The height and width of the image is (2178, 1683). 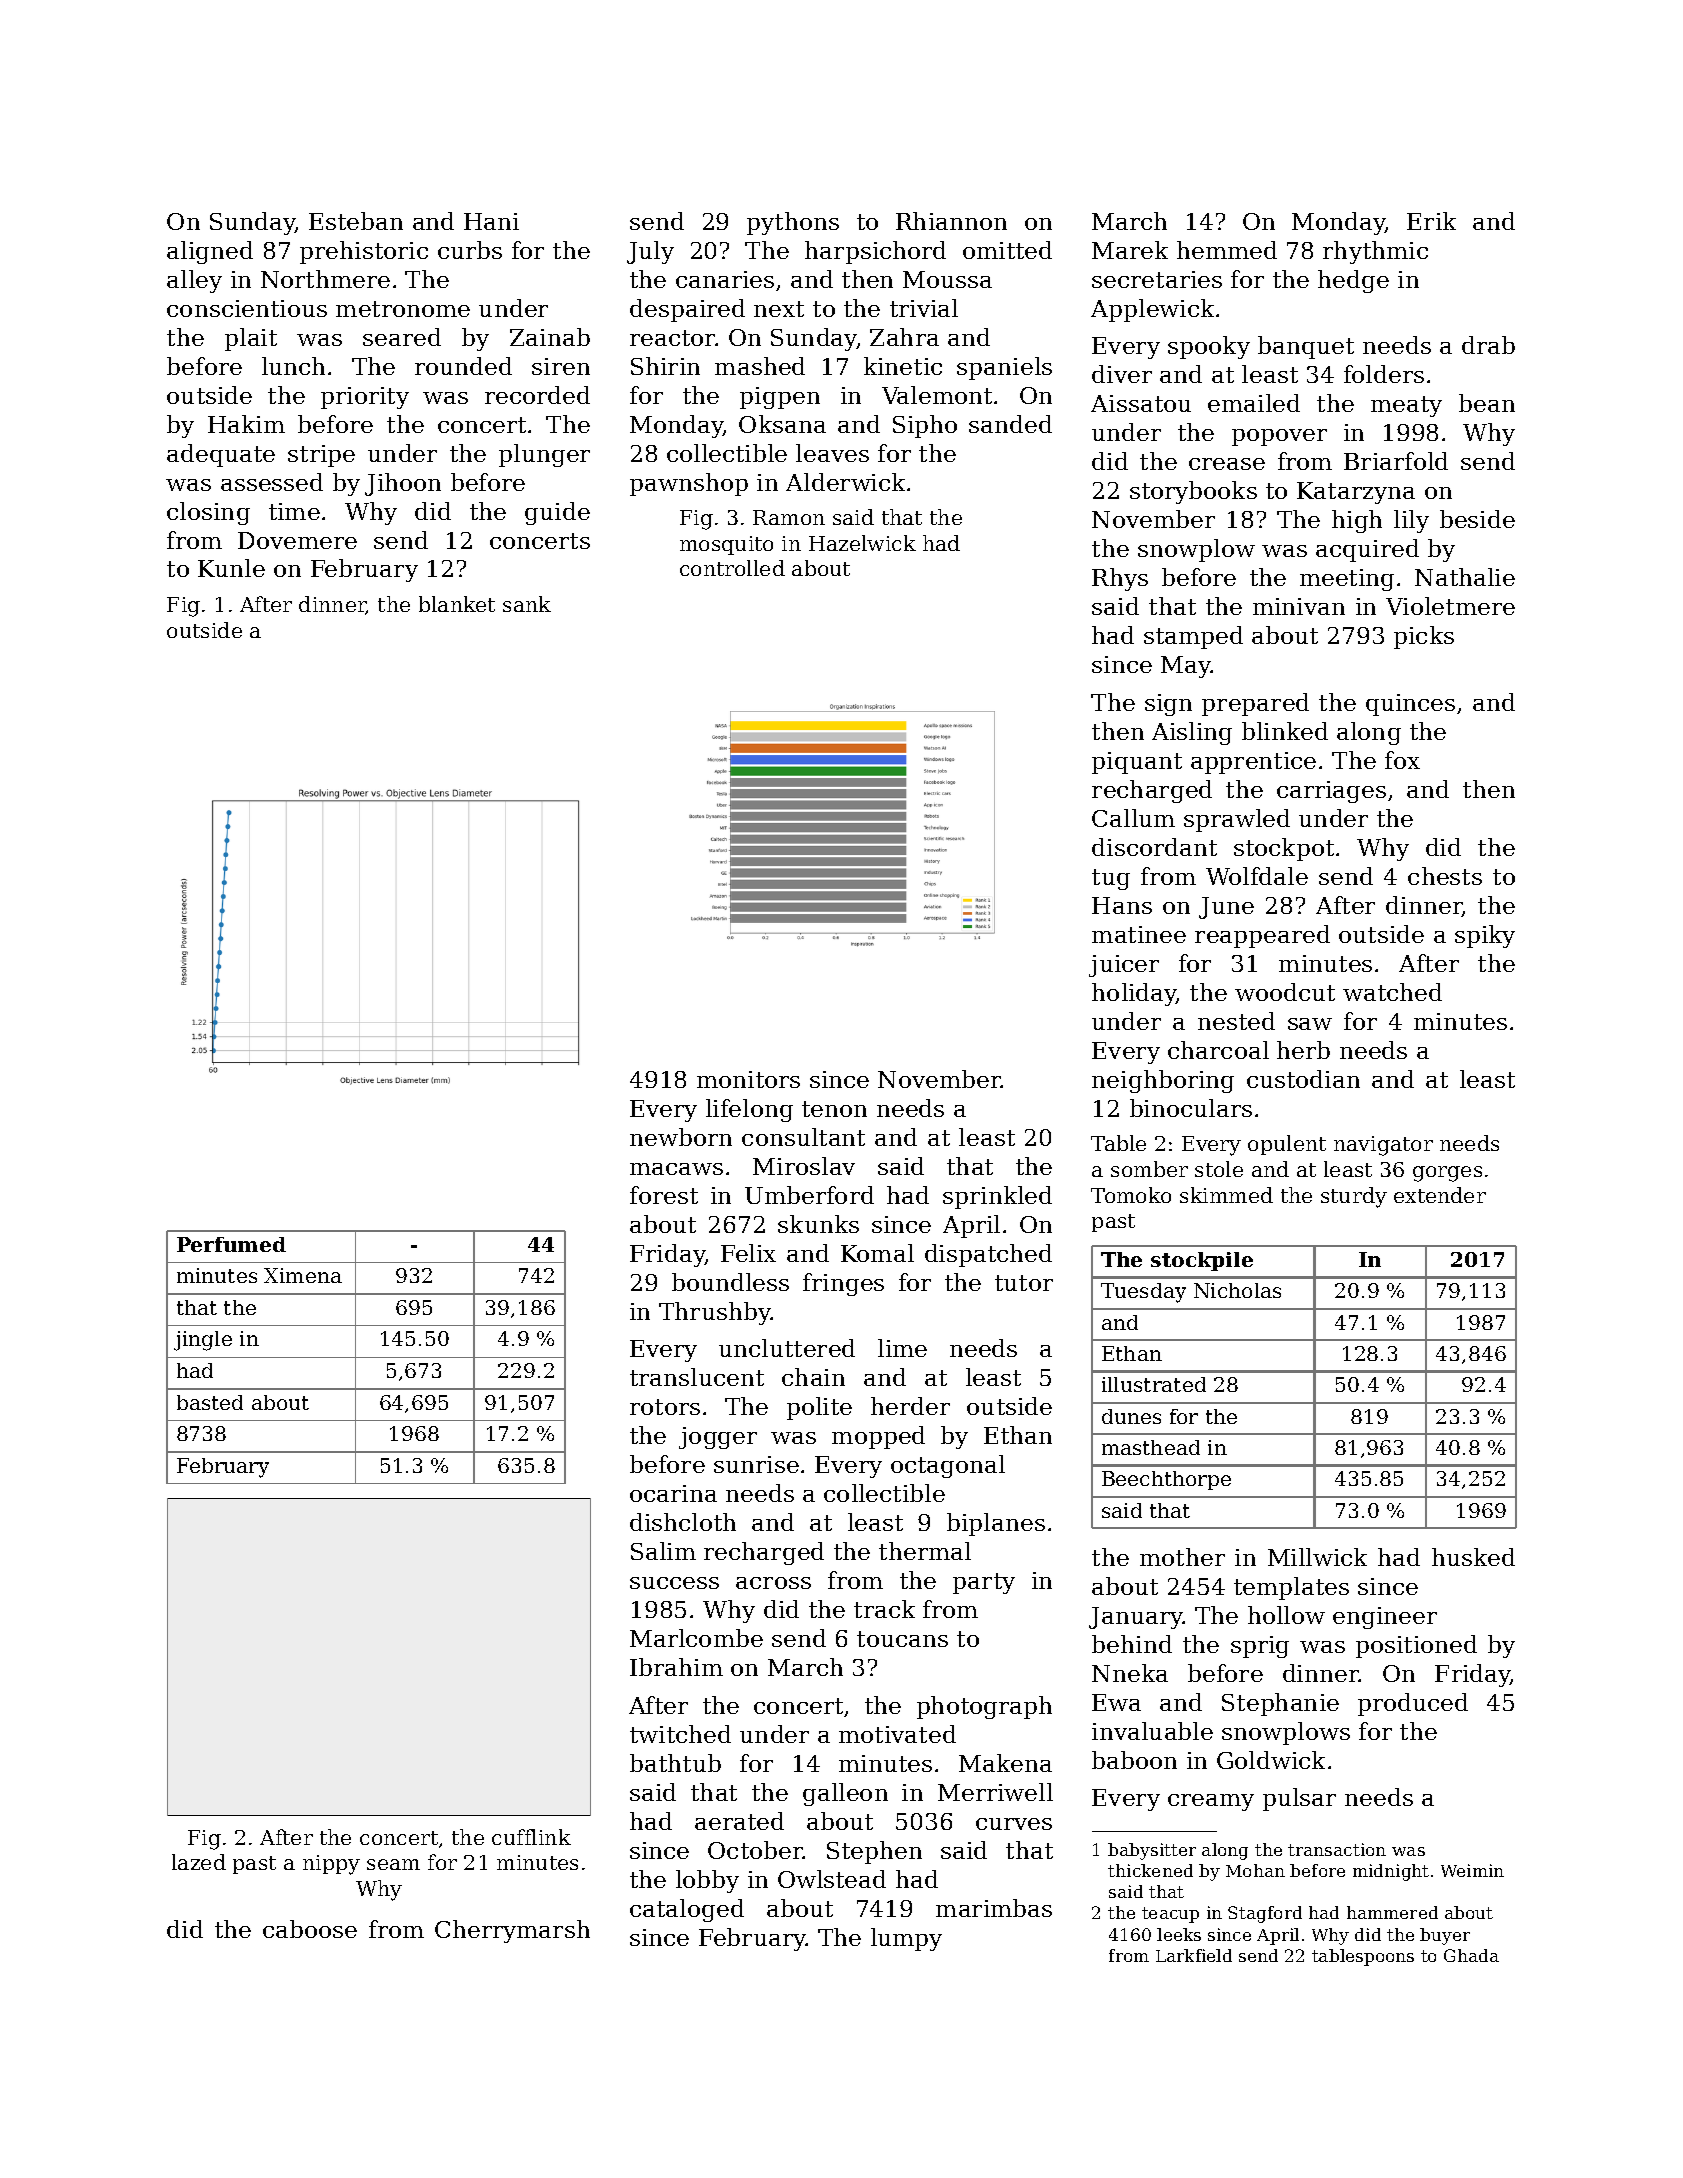 What do you see at coordinates (1471, 1955) in the image?
I see `Ghada` at bounding box center [1471, 1955].
